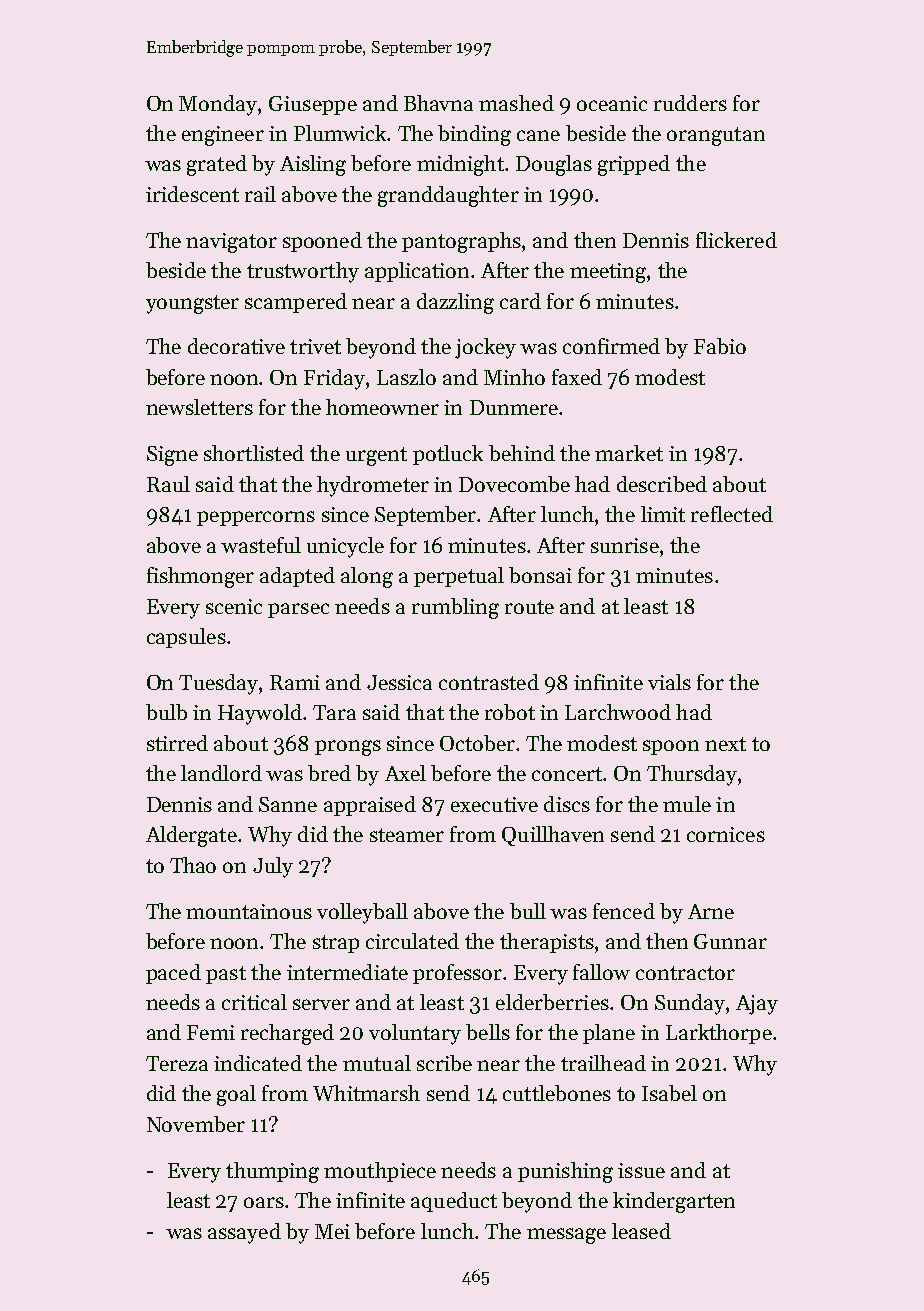 The height and width of the document is (1311, 924). What do you see at coordinates (256, 518) in the document?
I see `peppercorns` at bounding box center [256, 518].
